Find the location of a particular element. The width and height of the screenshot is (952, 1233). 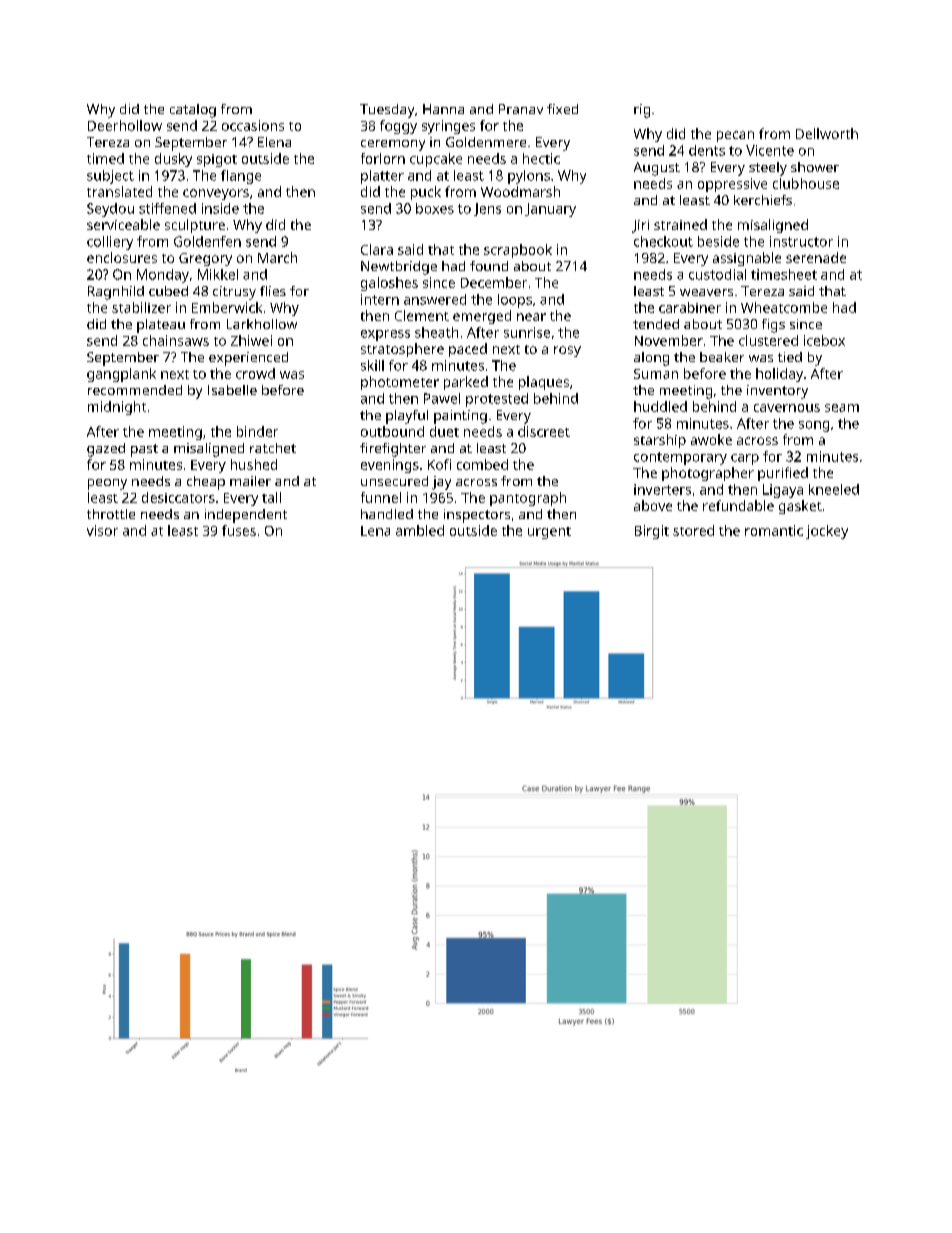

tied is located at coordinates (790, 357).
